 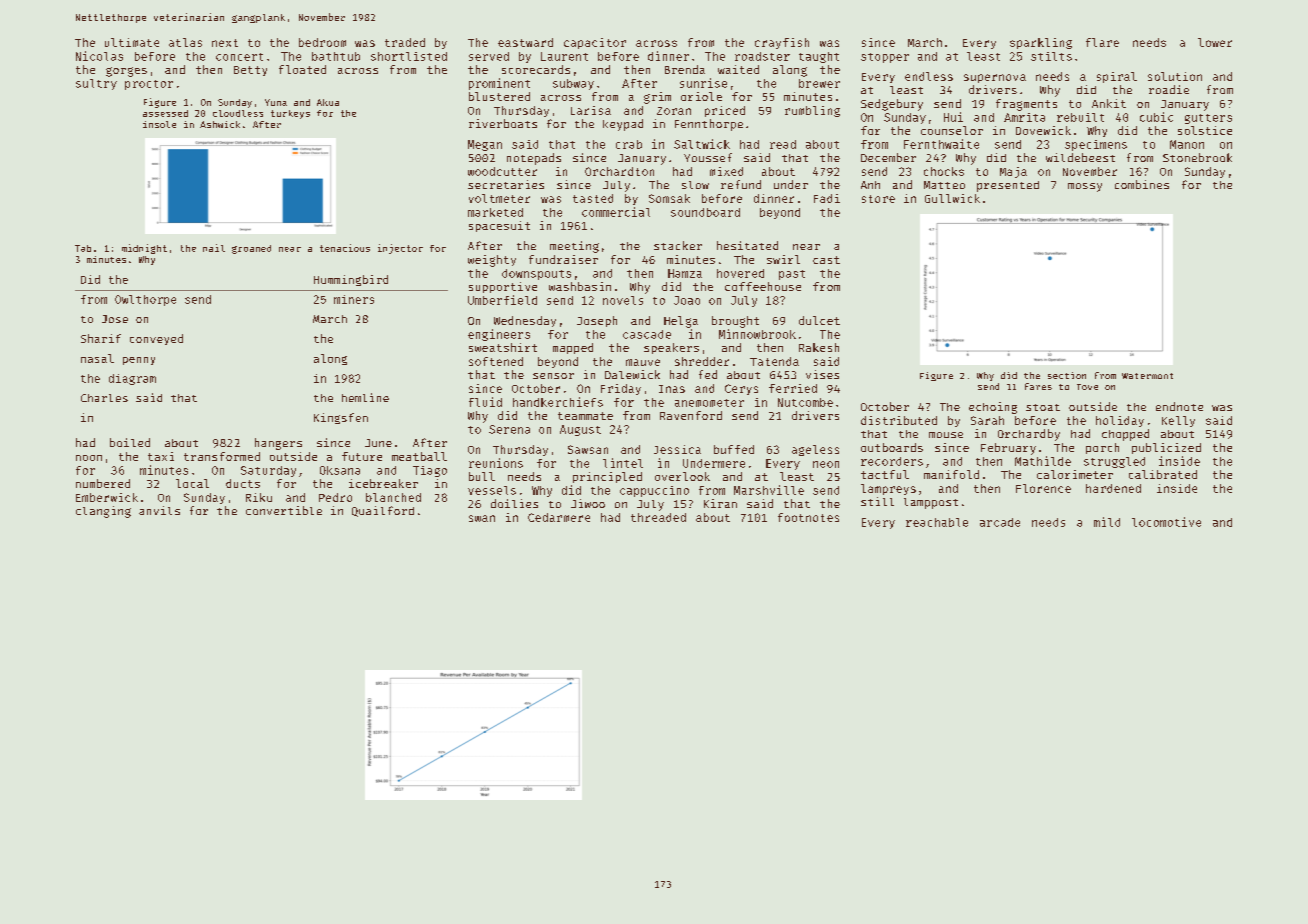 What do you see at coordinates (489, 56) in the page?
I see `served` at bounding box center [489, 56].
